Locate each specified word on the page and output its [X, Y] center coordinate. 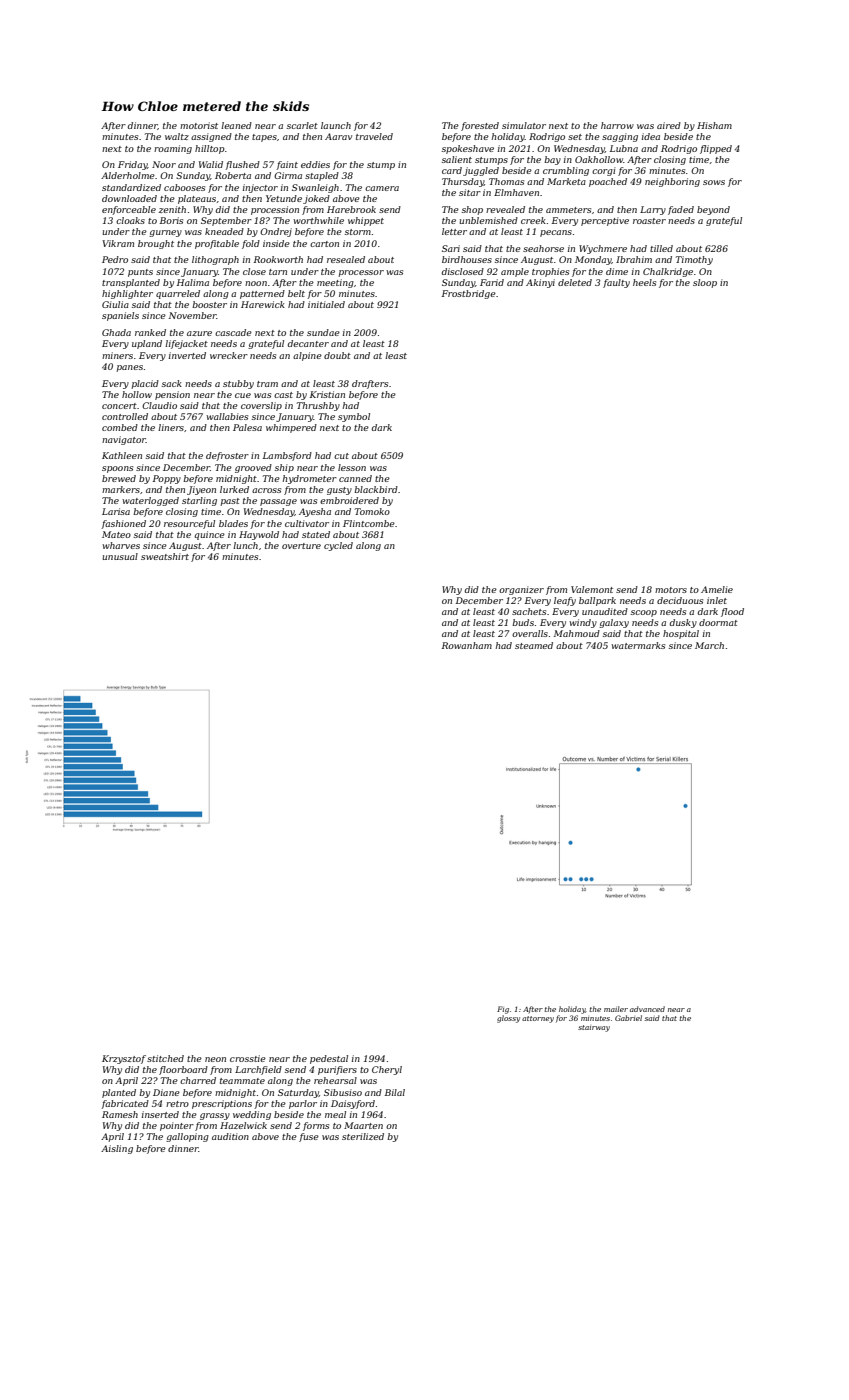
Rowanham [467, 645]
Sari [451, 248]
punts [140, 273]
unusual [120, 556]
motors [671, 590]
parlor [303, 1104]
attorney [538, 1019]
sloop [705, 283]
